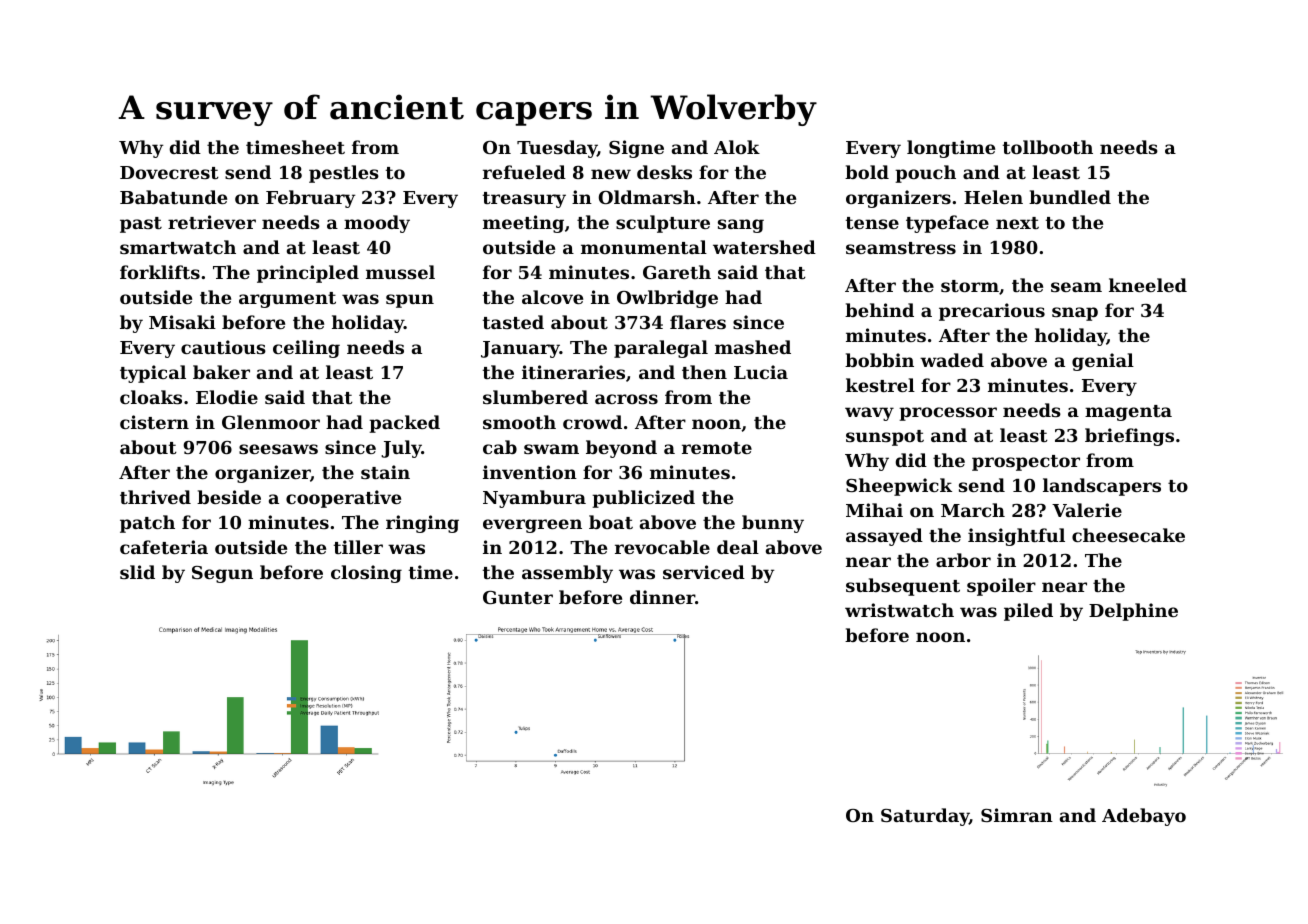 The width and height of the document is (1308, 924). Describe the element at coordinates (867, 172) in the document. I see `bold` at that location.
